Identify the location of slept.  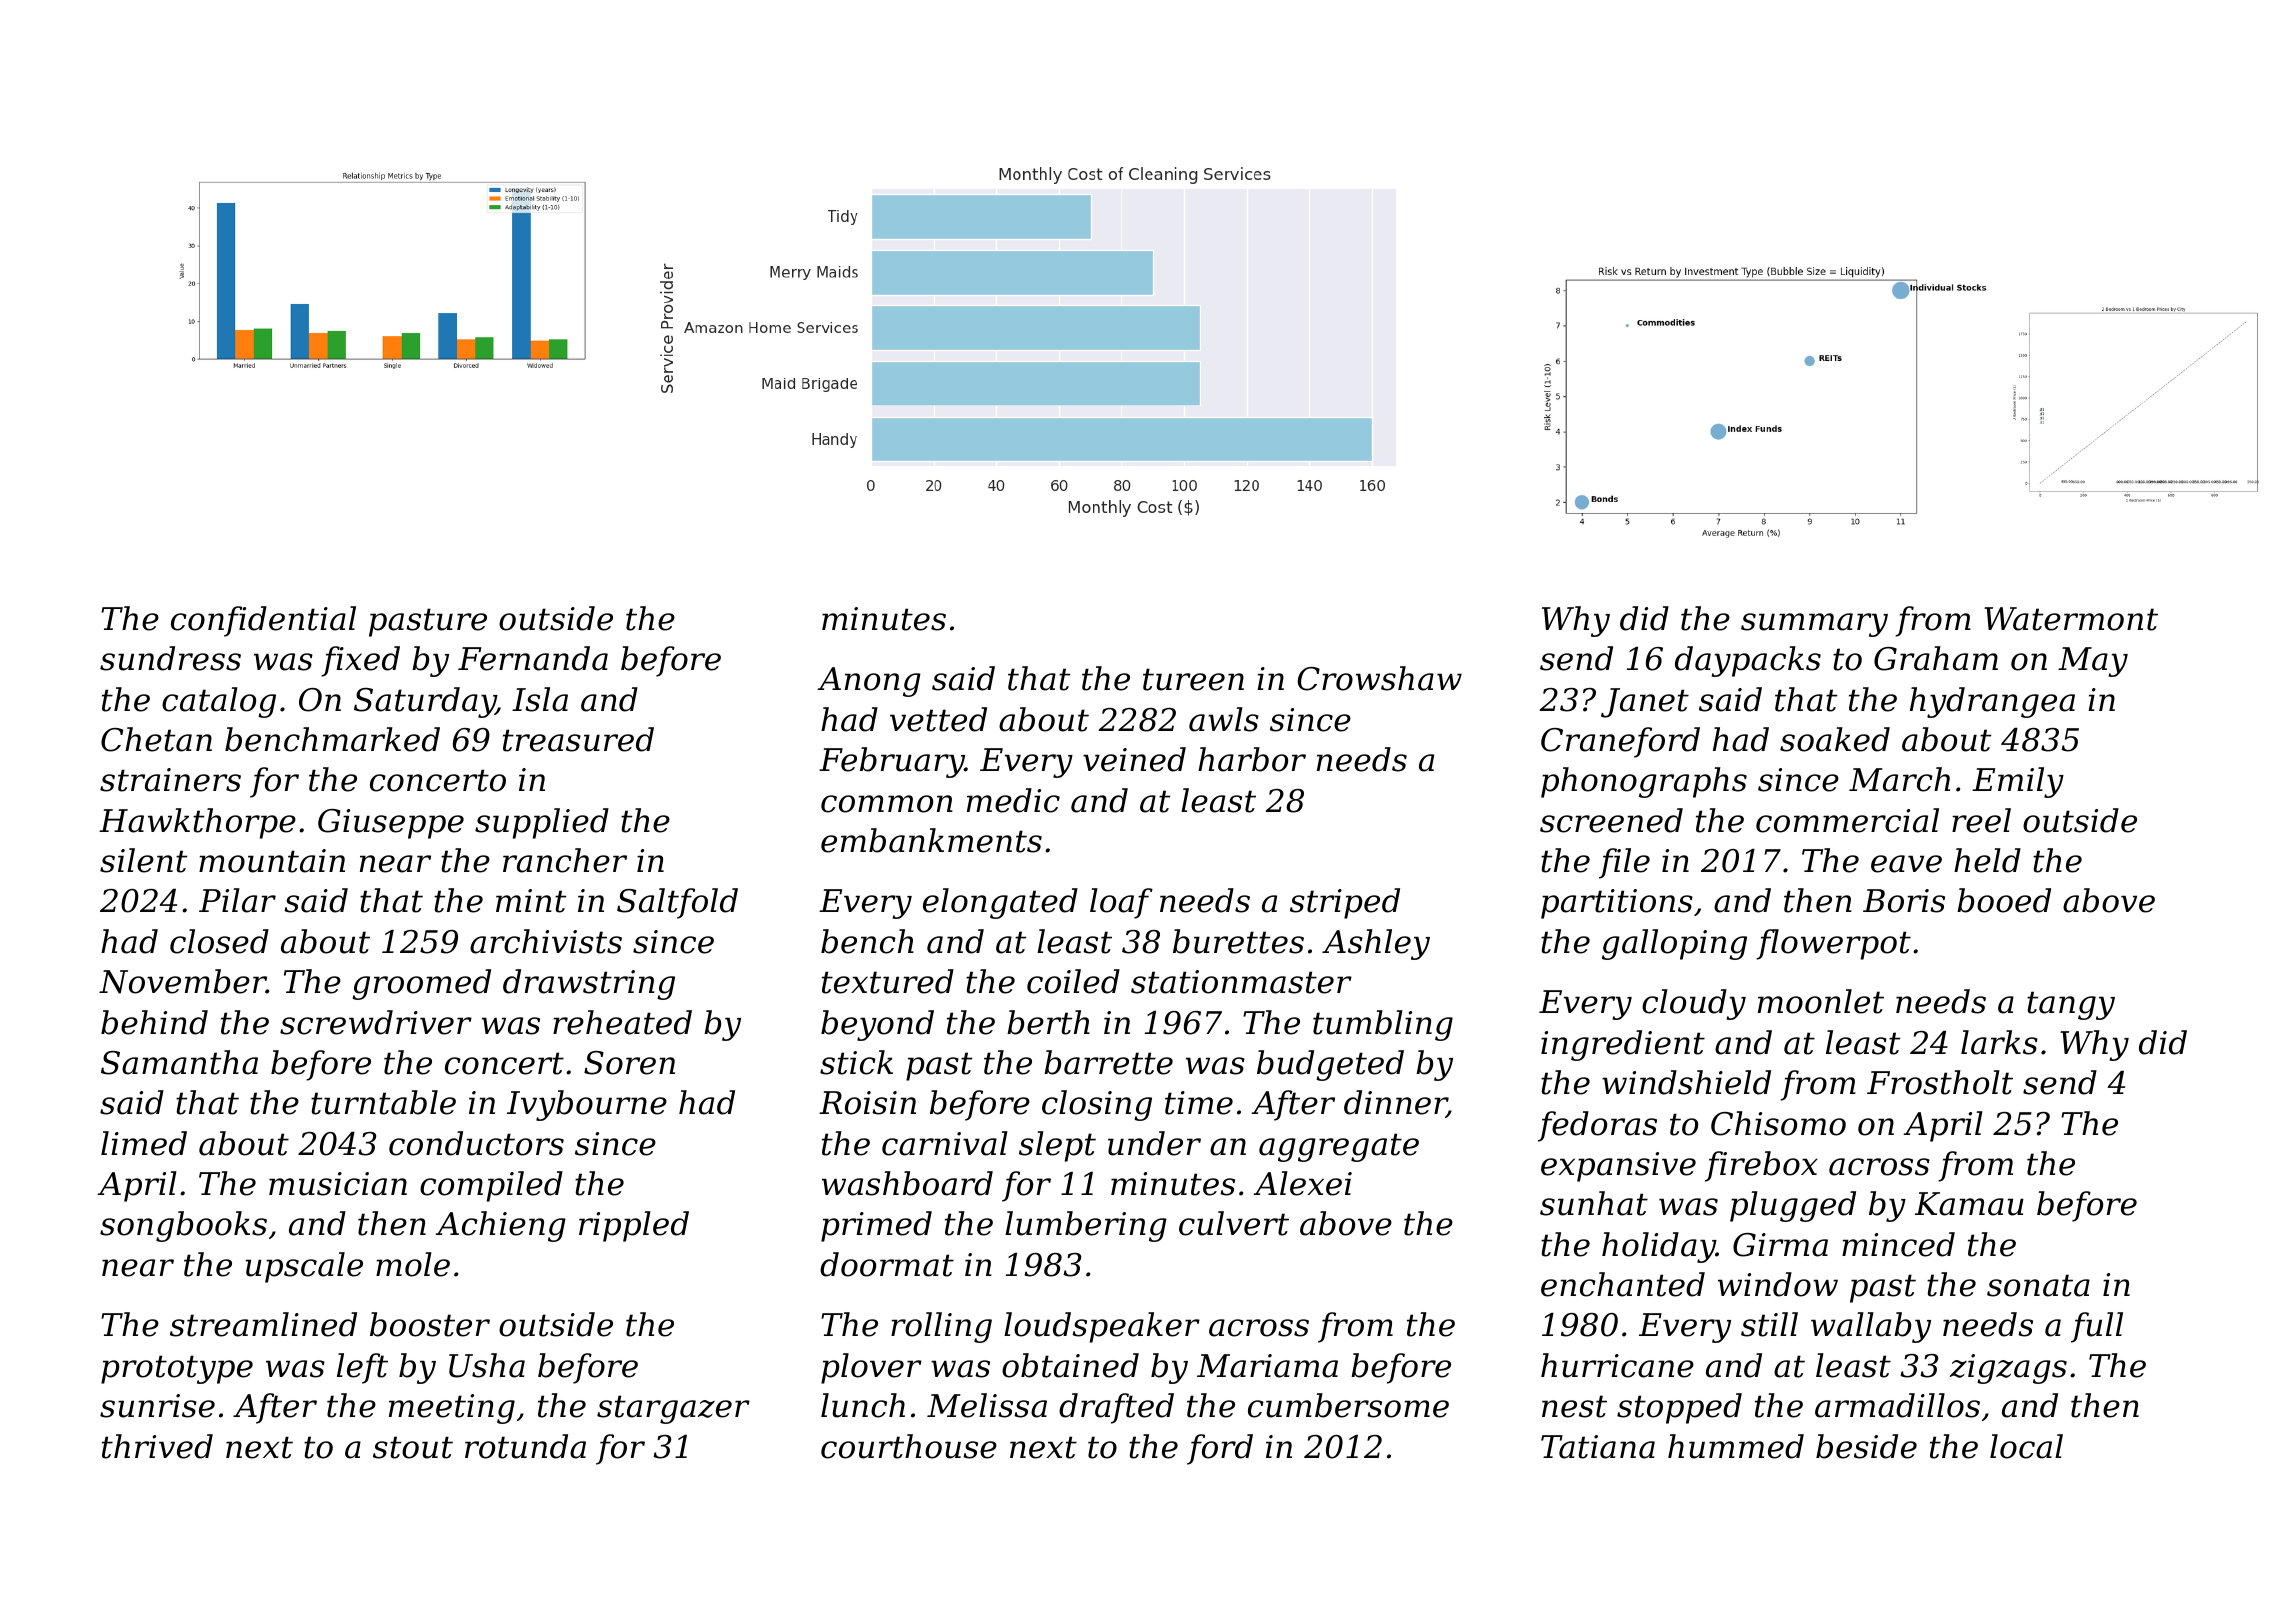
(1057, 1146).
